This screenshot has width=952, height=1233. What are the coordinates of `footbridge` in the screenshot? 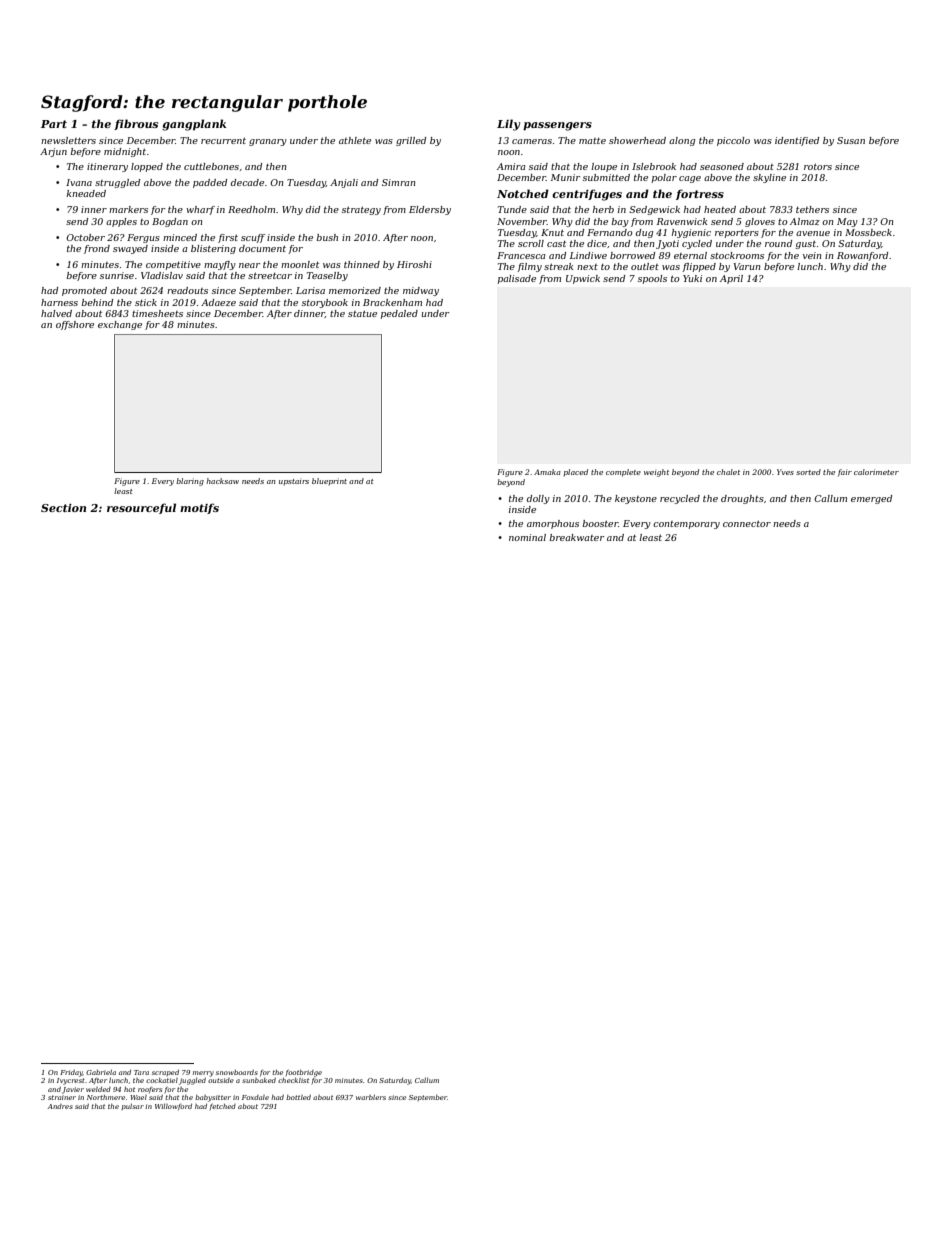 It's located at (304, 1073).
